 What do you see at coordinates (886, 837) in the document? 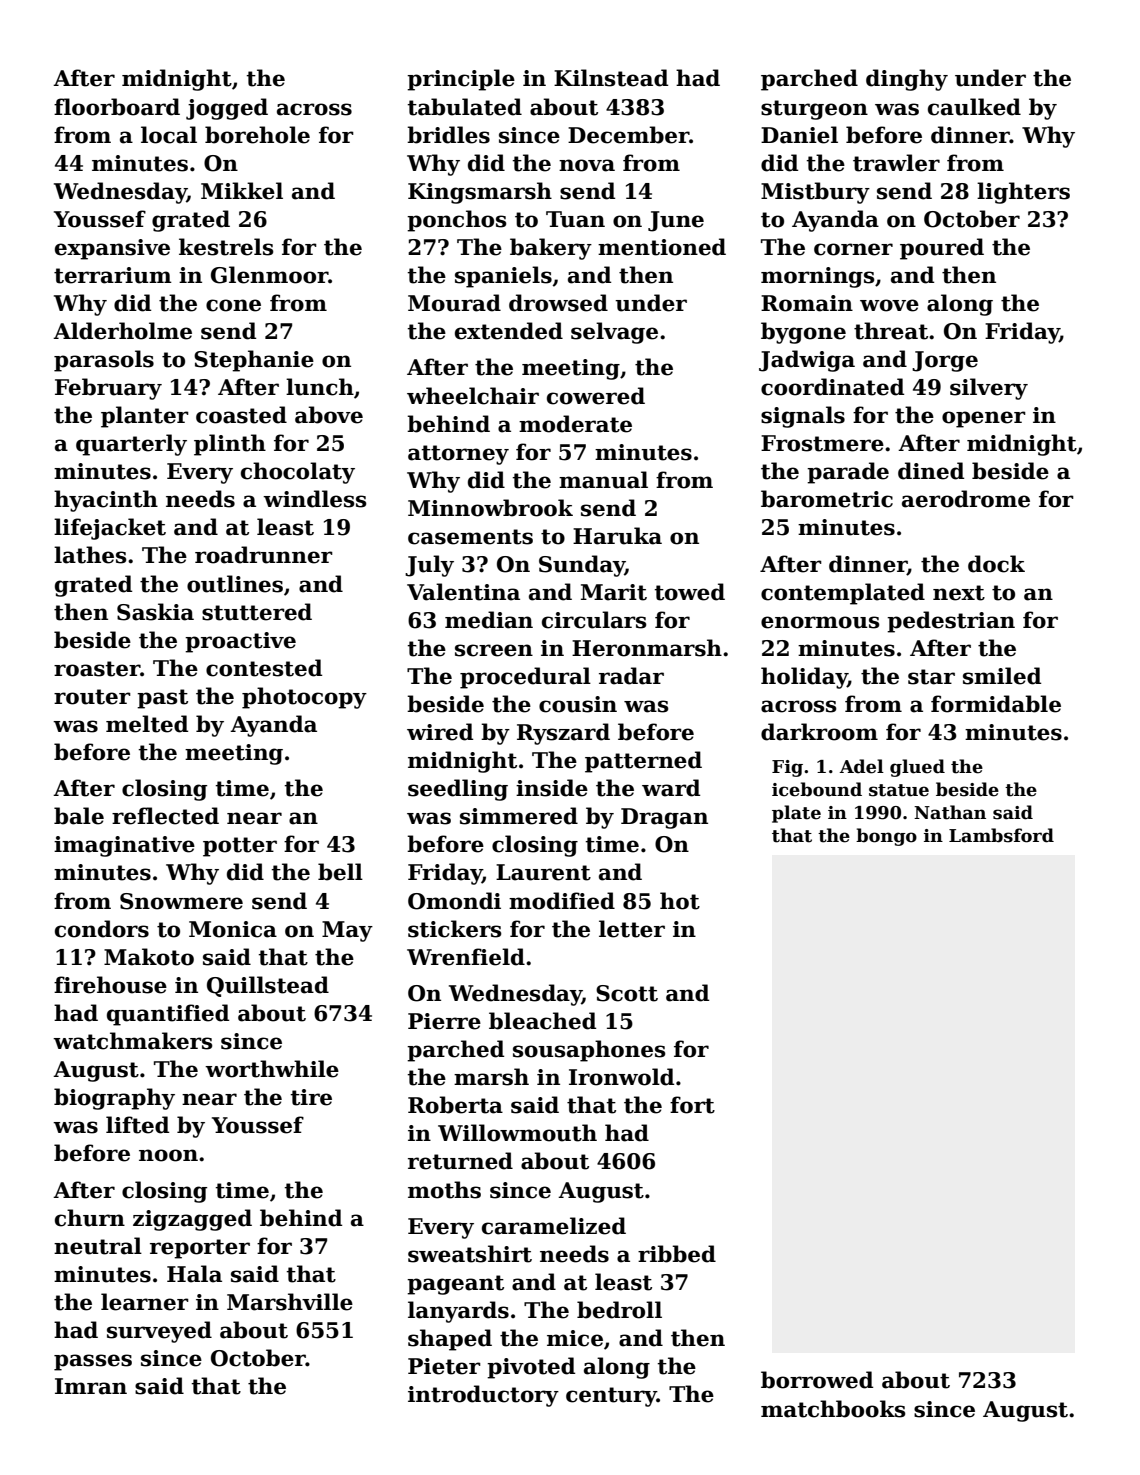
I see `bongo` at bounding box center [886, 837].
